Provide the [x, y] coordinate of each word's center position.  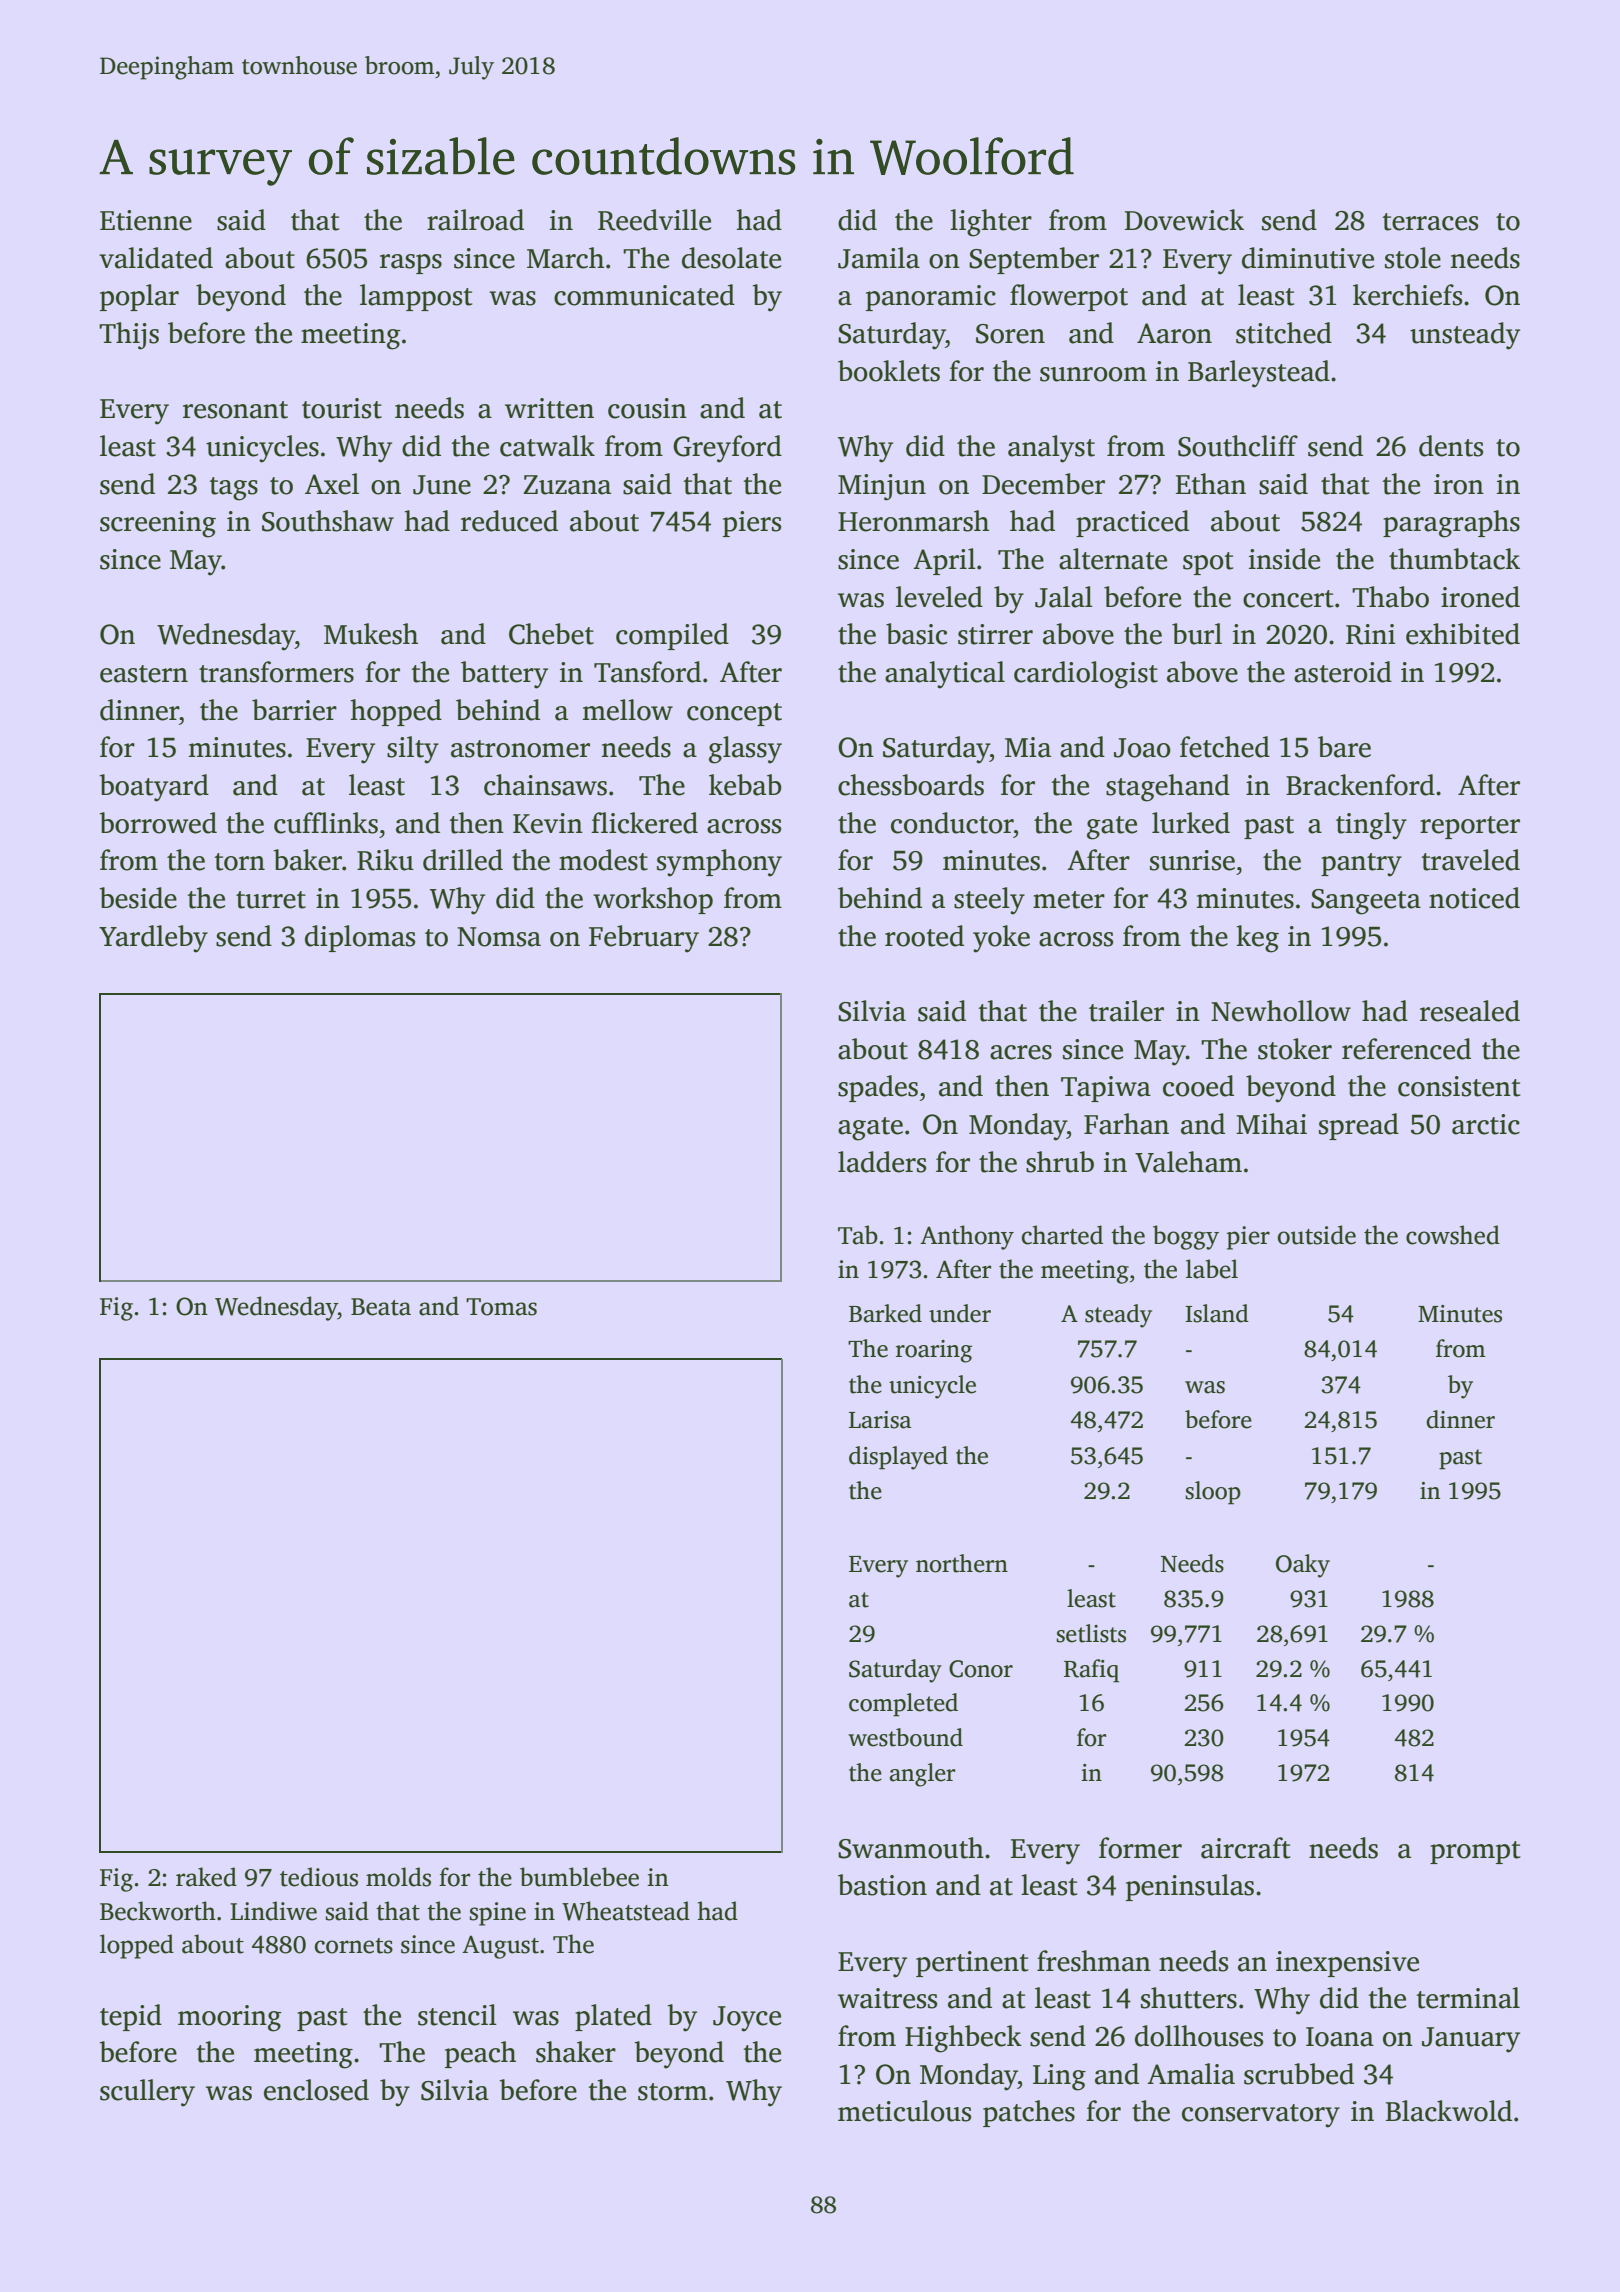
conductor [952, 823]
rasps [411, 264]
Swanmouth [911, 1848]
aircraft [1245, 1848]
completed [903, 1705]
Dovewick [1184, 220]
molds [398, 1877]
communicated [644, 295]
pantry [1361, 865]
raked [206, 1877]
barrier [294, 710]
